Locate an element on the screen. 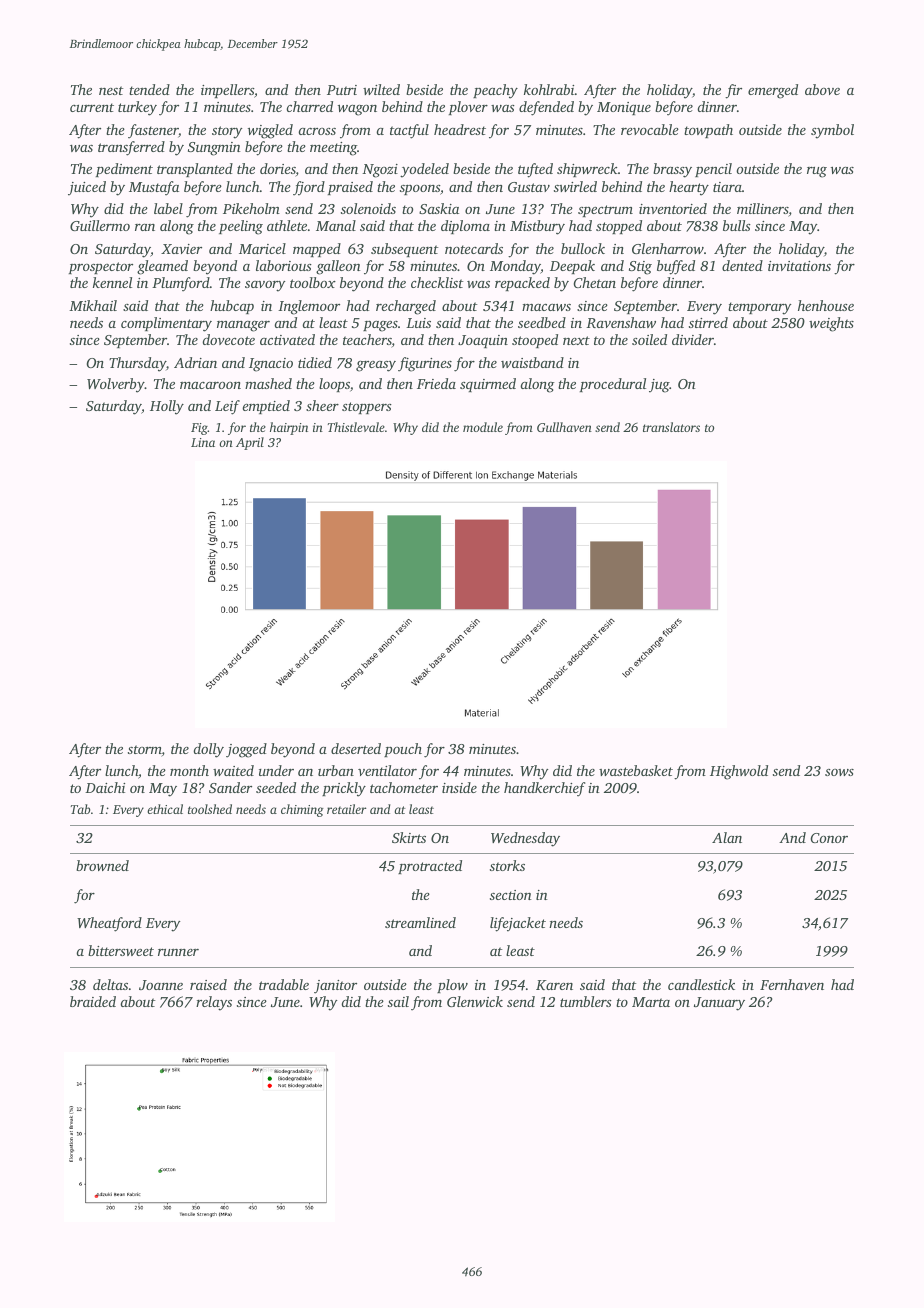  janitor is located at coordinates (335, 987).
